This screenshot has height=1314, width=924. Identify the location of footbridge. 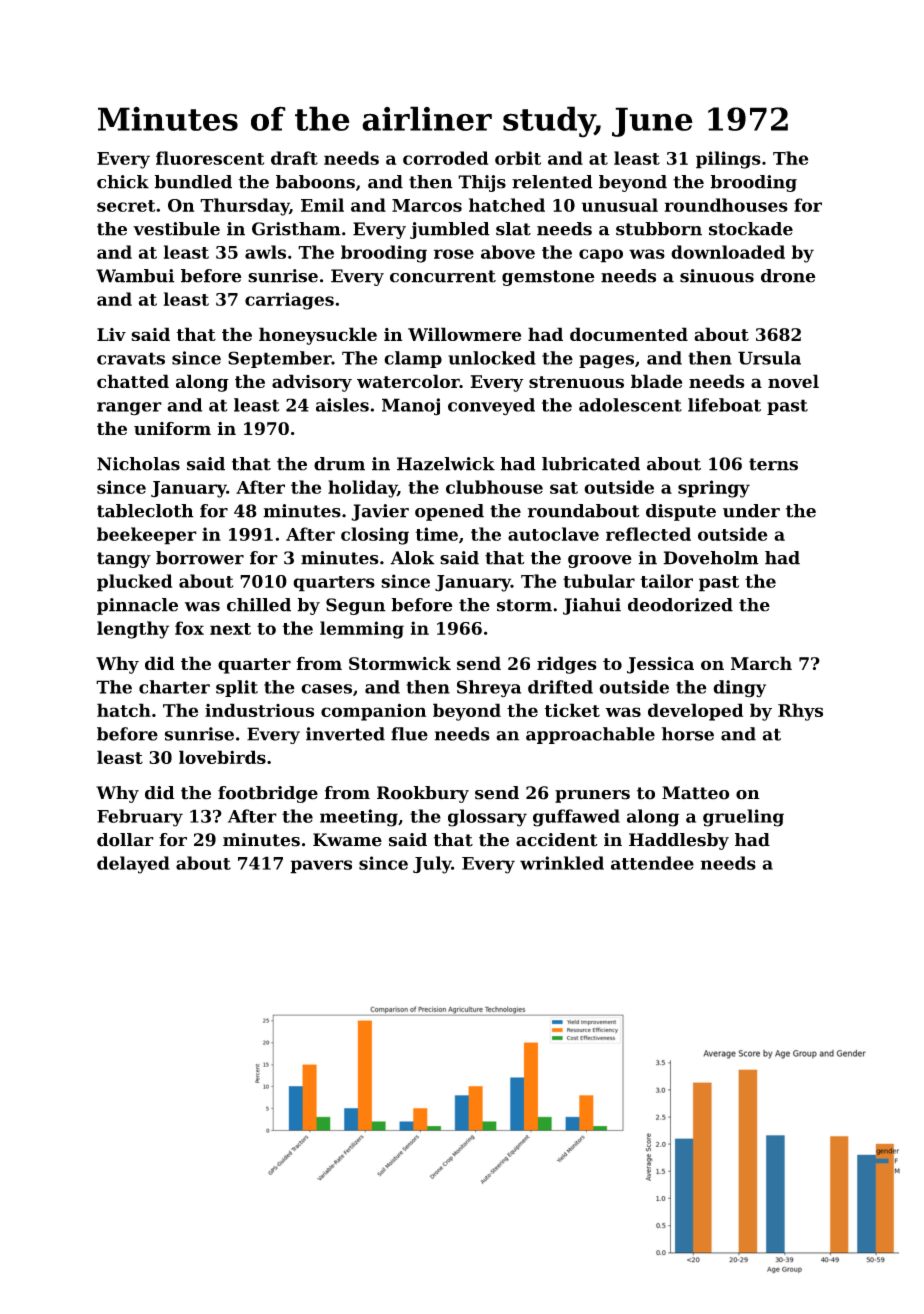
(268, 794).
